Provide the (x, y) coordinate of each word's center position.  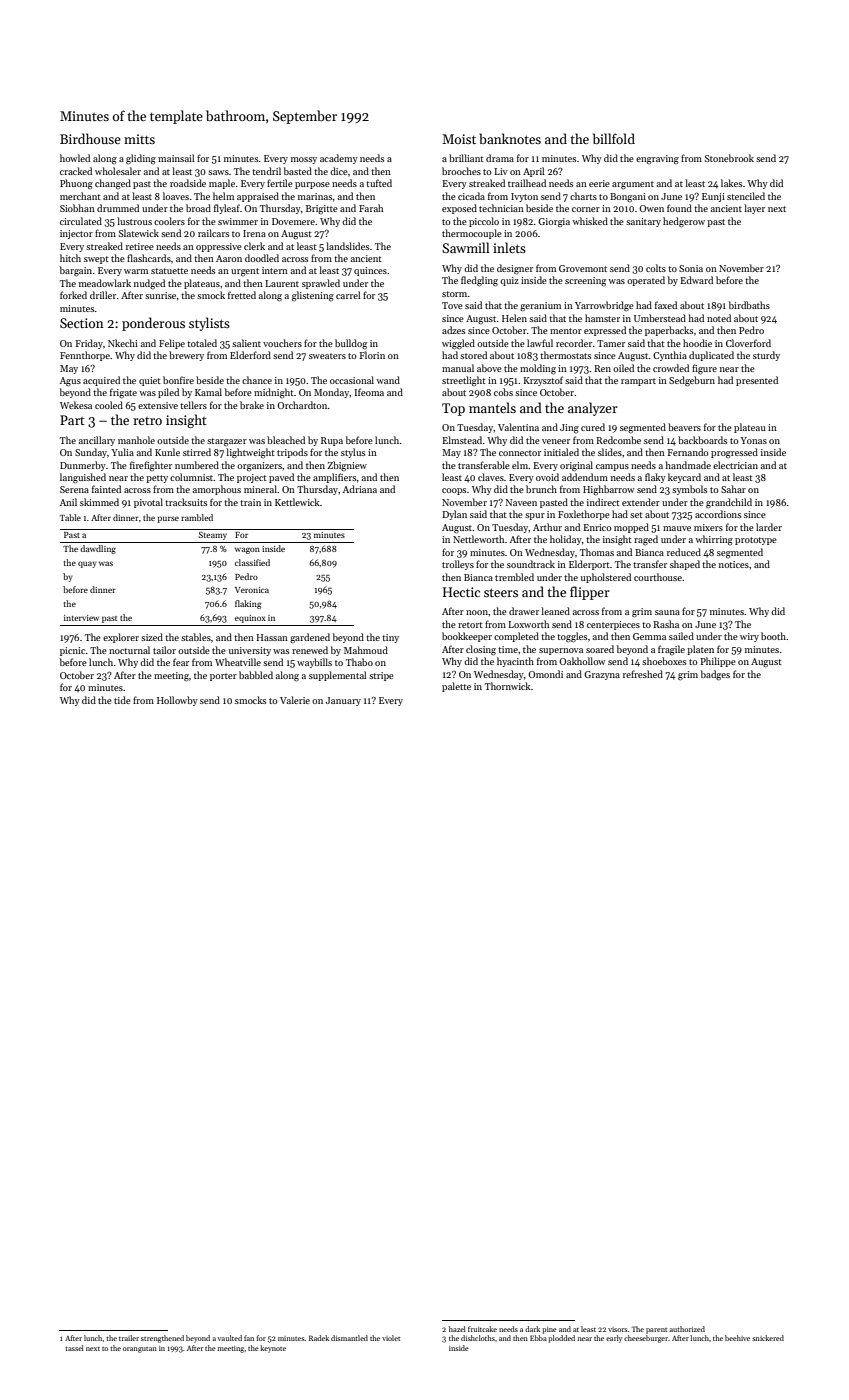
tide (122, 700)
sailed (681, 636)
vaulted (230, 1338)
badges (715, 675)
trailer (129, 1338)
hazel (457, 1329)
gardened (310, 638)
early (614, 1339)
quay (87, 564)
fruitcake (482, 1329)
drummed (118, 208)
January (343, 701)
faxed (666, 305)
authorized (687, 1329)
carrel (348, 295)
